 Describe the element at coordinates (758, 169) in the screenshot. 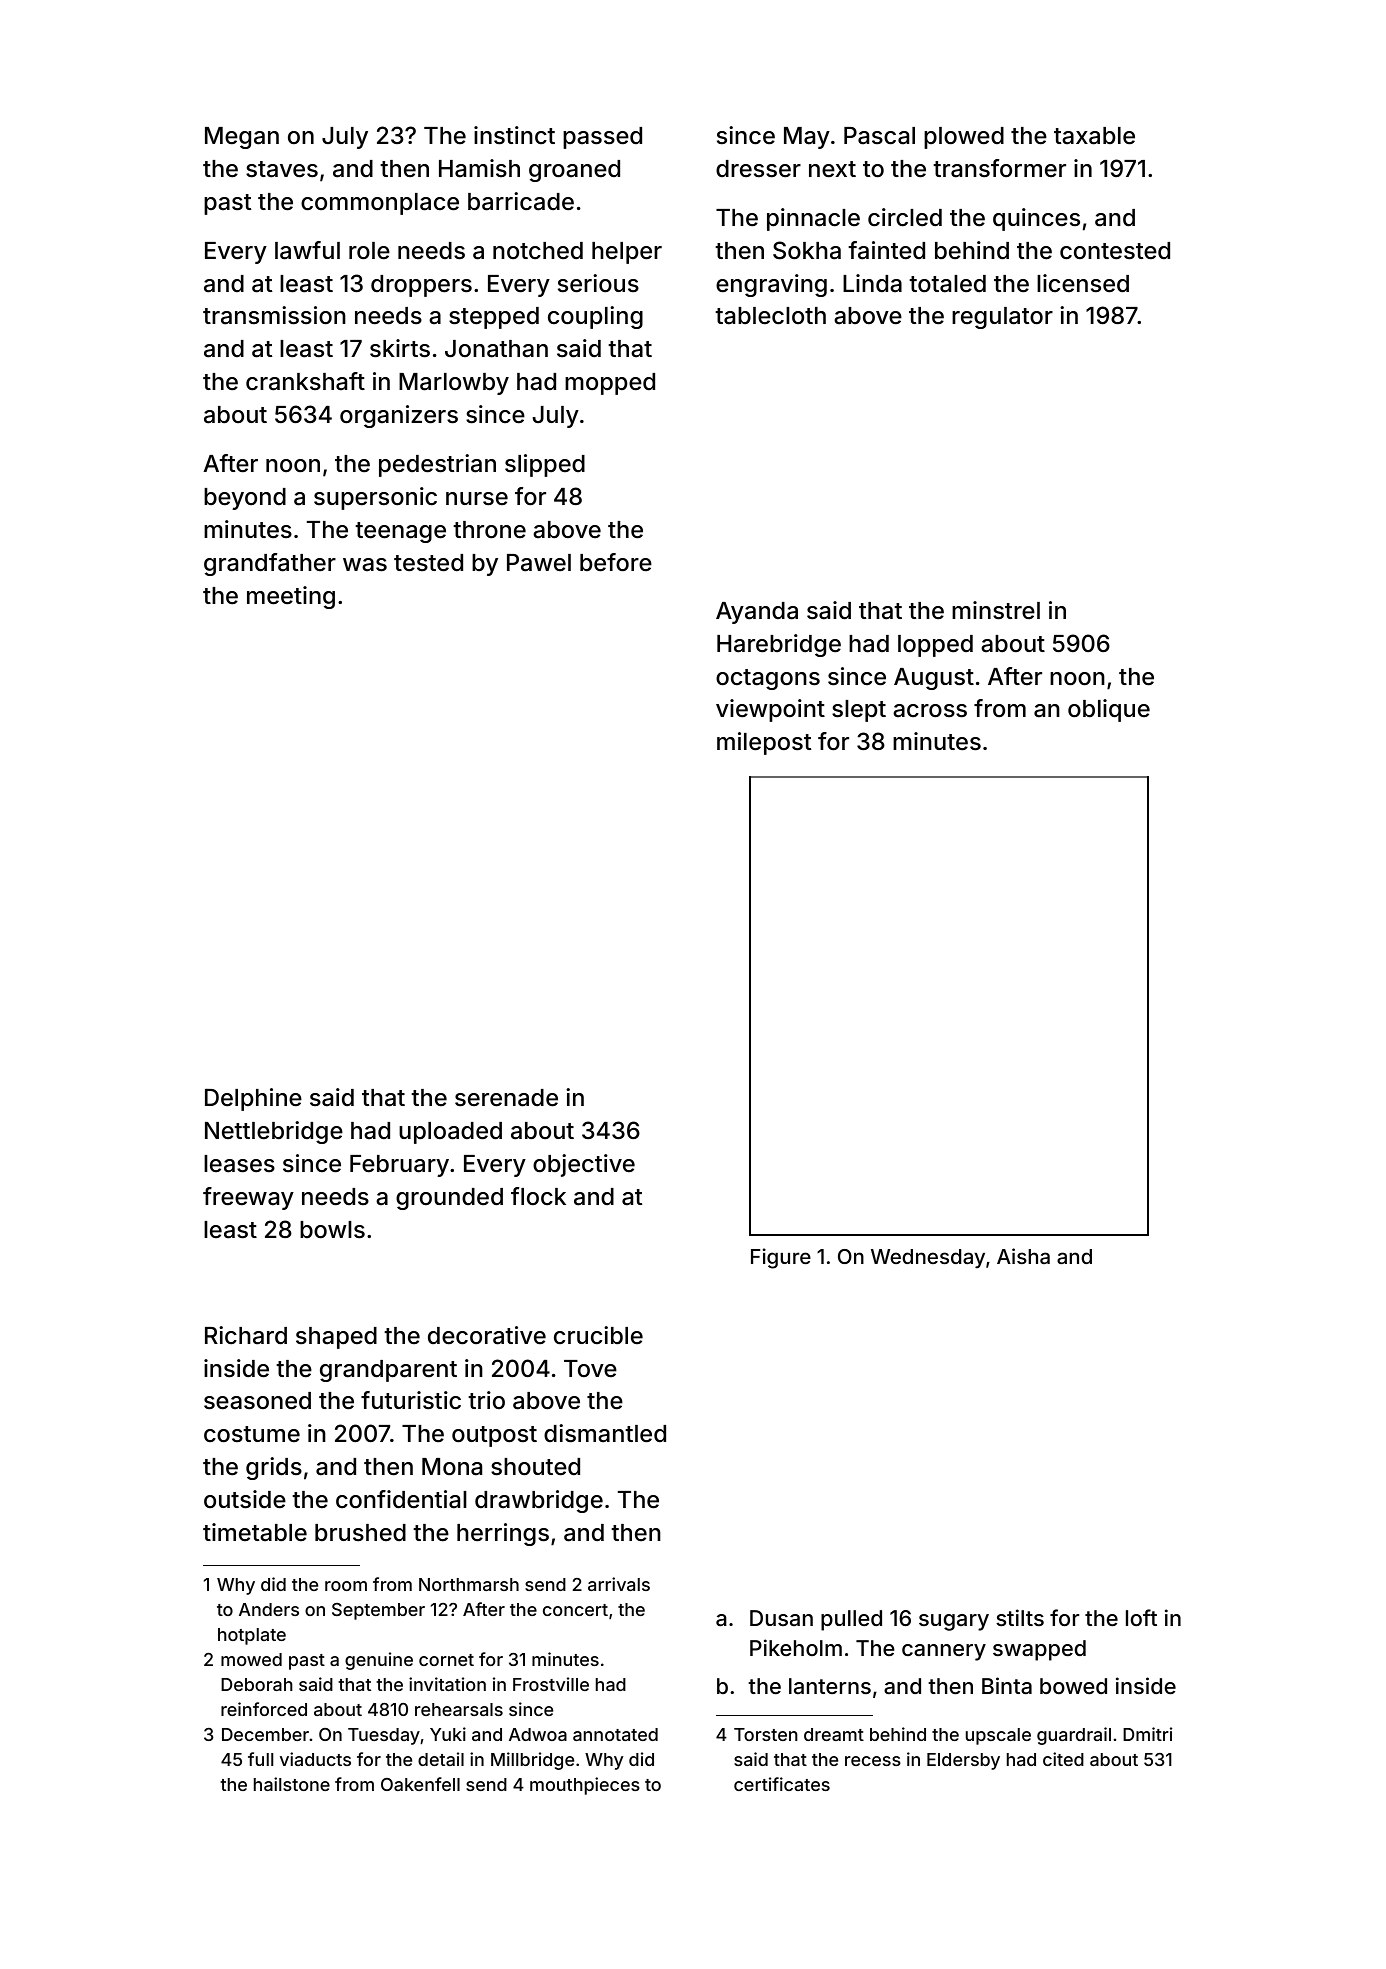

I see `dresser` at that location.
